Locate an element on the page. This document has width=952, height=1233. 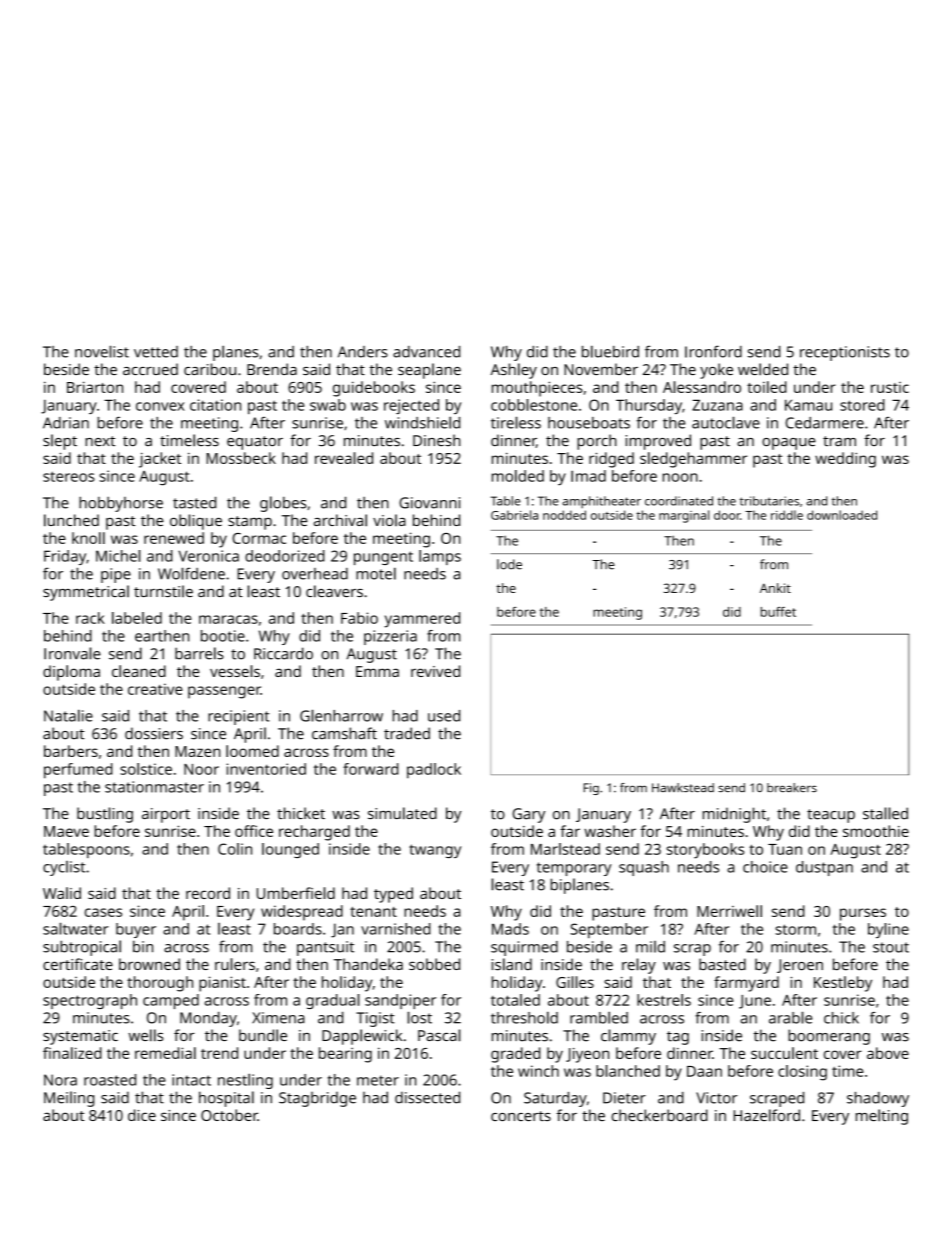
advanced is located at coordinates (426, 352).
